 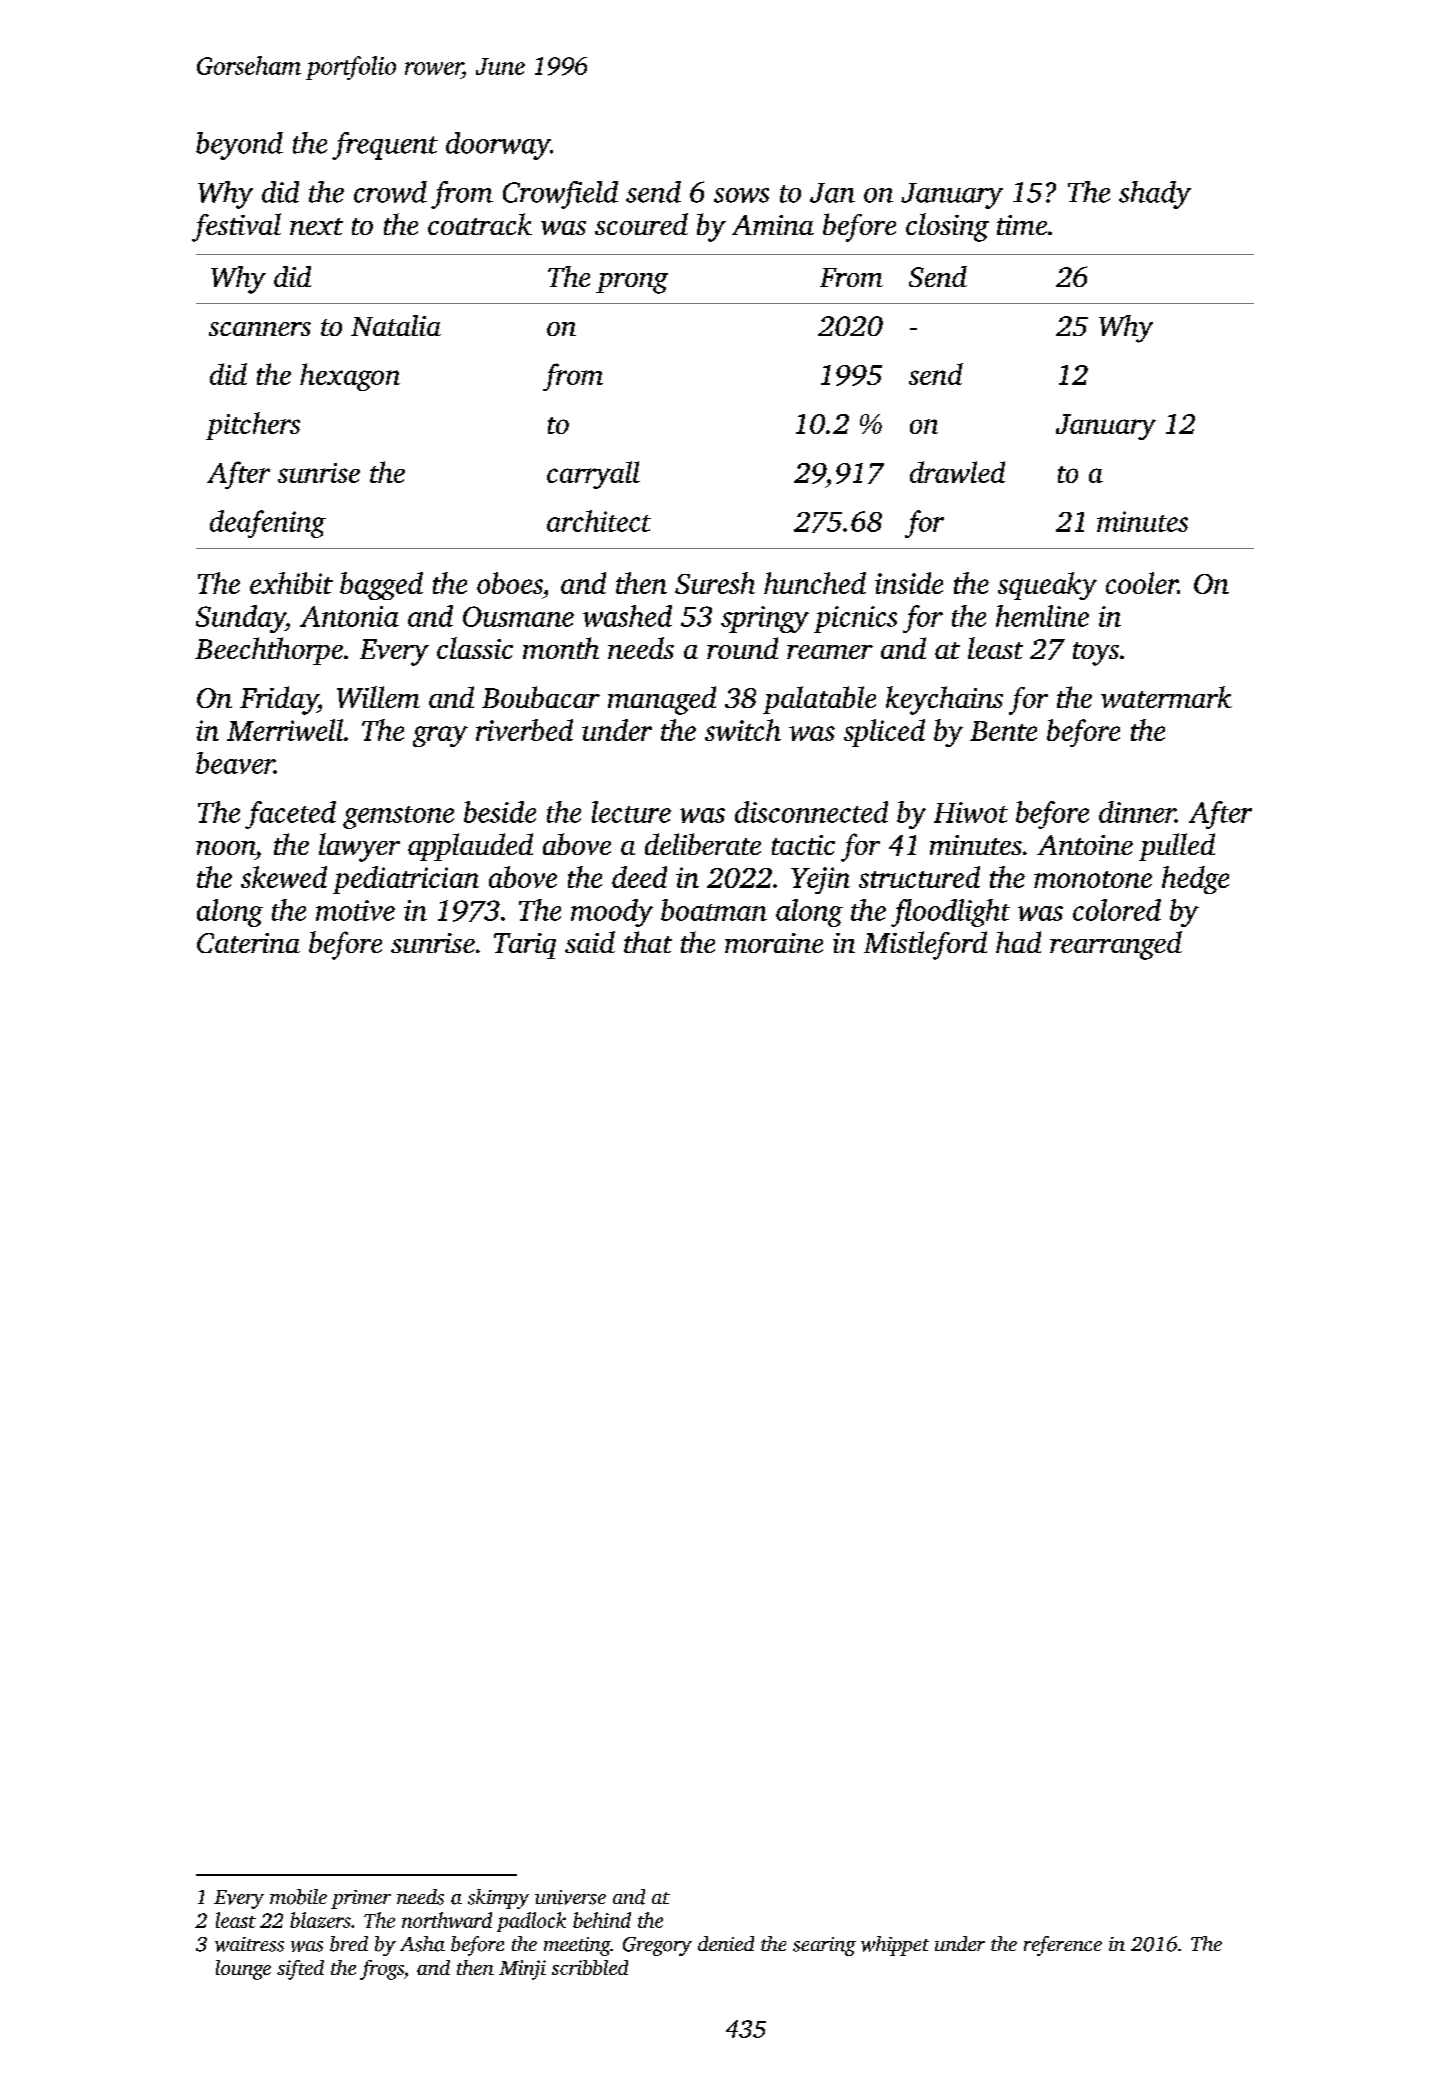 I want to click on motive, so click(x=355, y=910).
